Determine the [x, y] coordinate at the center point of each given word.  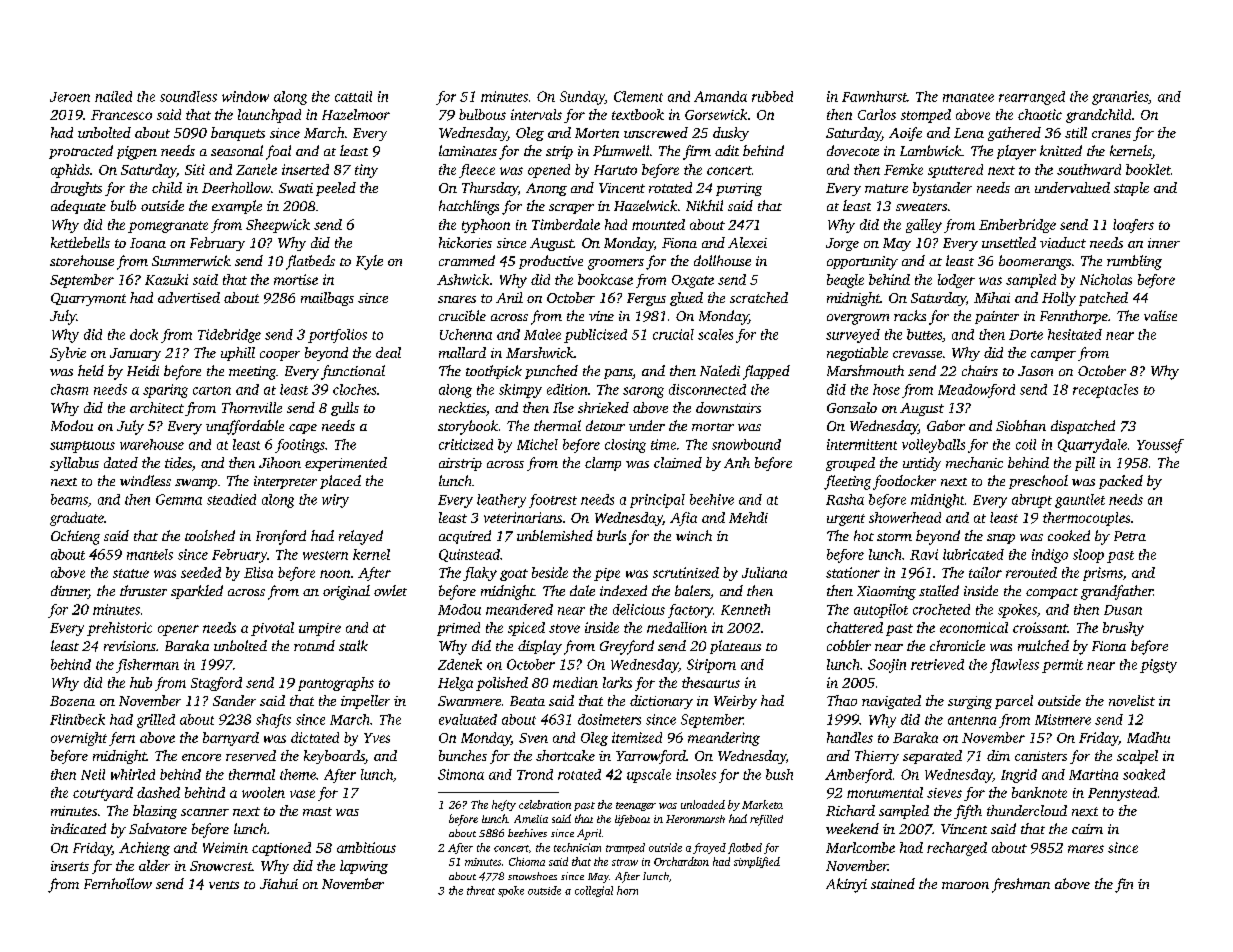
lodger [956, 281]
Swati [296, 188]
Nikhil [704, 205]
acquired [465, 537]
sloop [1088, 556]
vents [224, 885]
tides [178, 462]
